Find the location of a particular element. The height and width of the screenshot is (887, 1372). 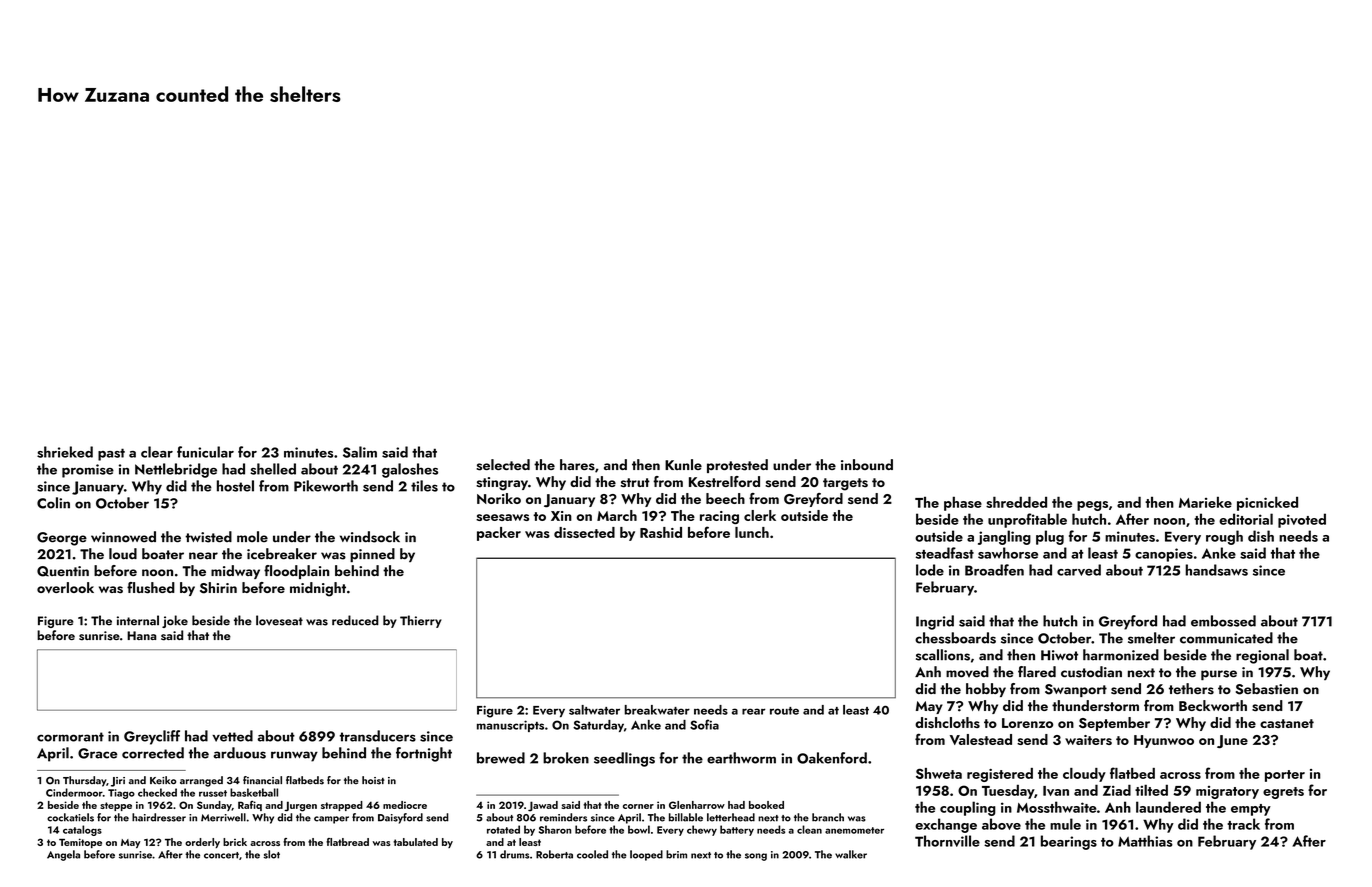

steppe is located at coordinates (116, 806).
